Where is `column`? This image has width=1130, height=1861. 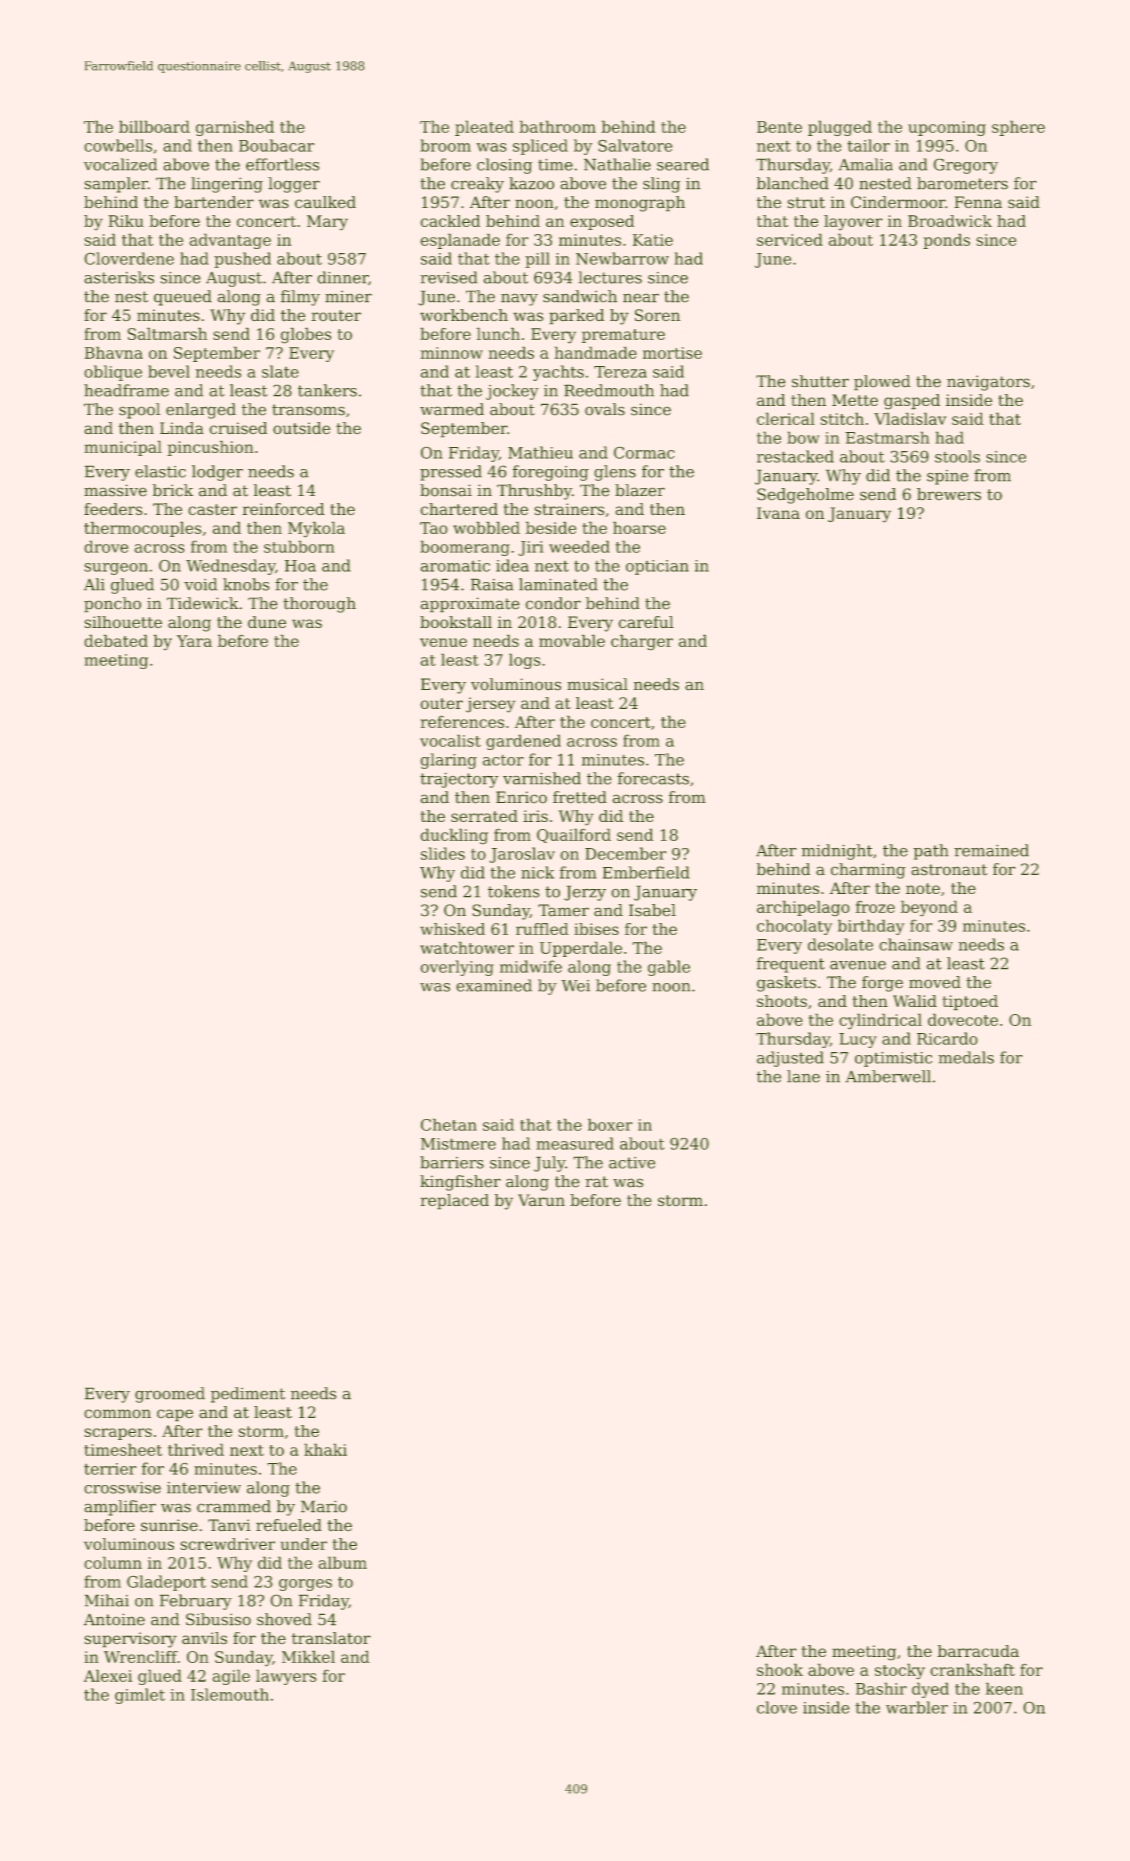 column is located at coordinates (113, 1563).
